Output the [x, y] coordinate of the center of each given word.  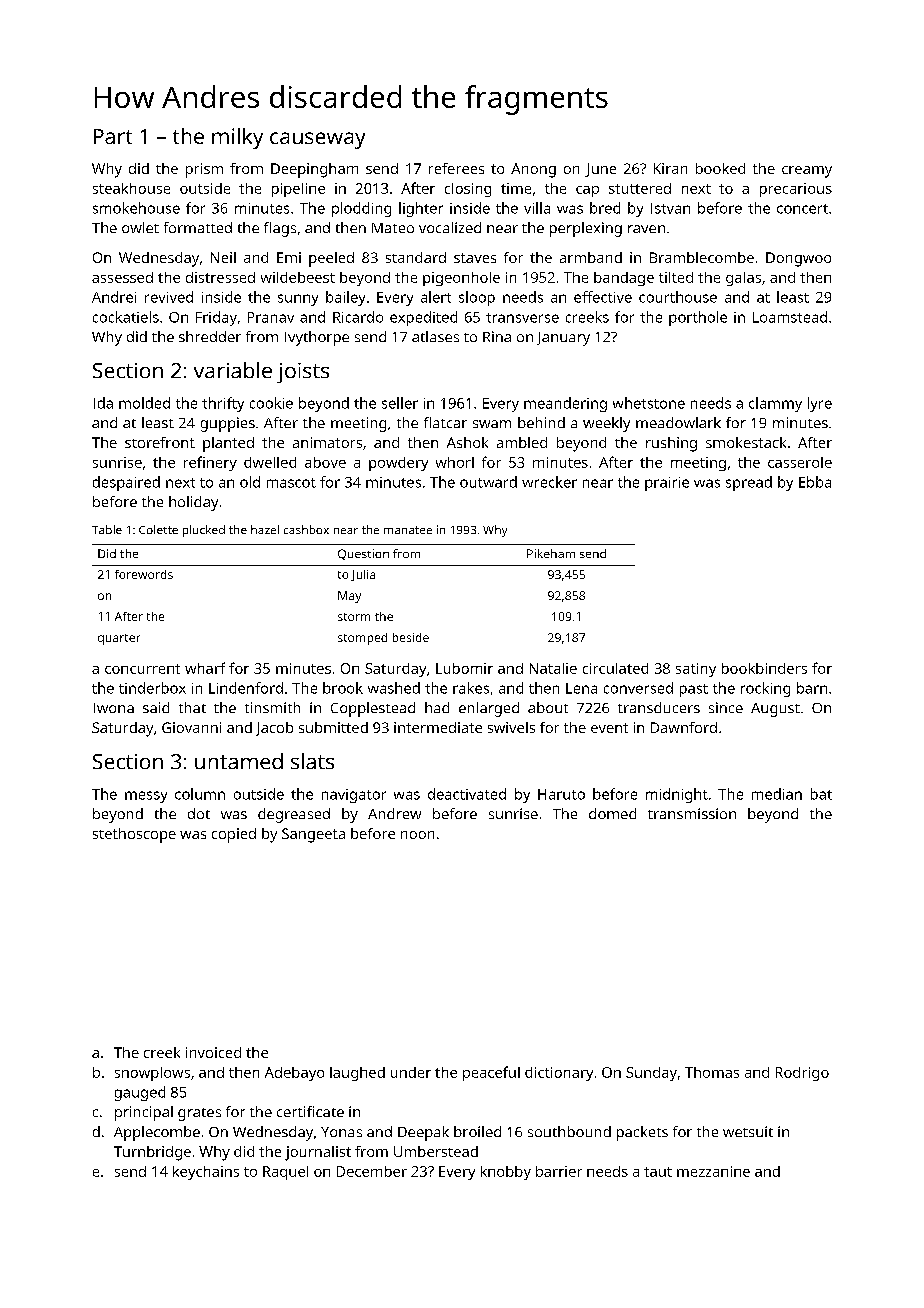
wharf [205, 668]
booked [720, 168]
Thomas [712, 1072]
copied [234, 835]
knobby [506, 1173]
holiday [193, 503]
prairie [667, 484]
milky [237, 138]
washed [394, 688]
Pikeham [551, 553]
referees [456, 168]
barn [812, 688]
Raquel [285, 1173]
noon [417, 835]
